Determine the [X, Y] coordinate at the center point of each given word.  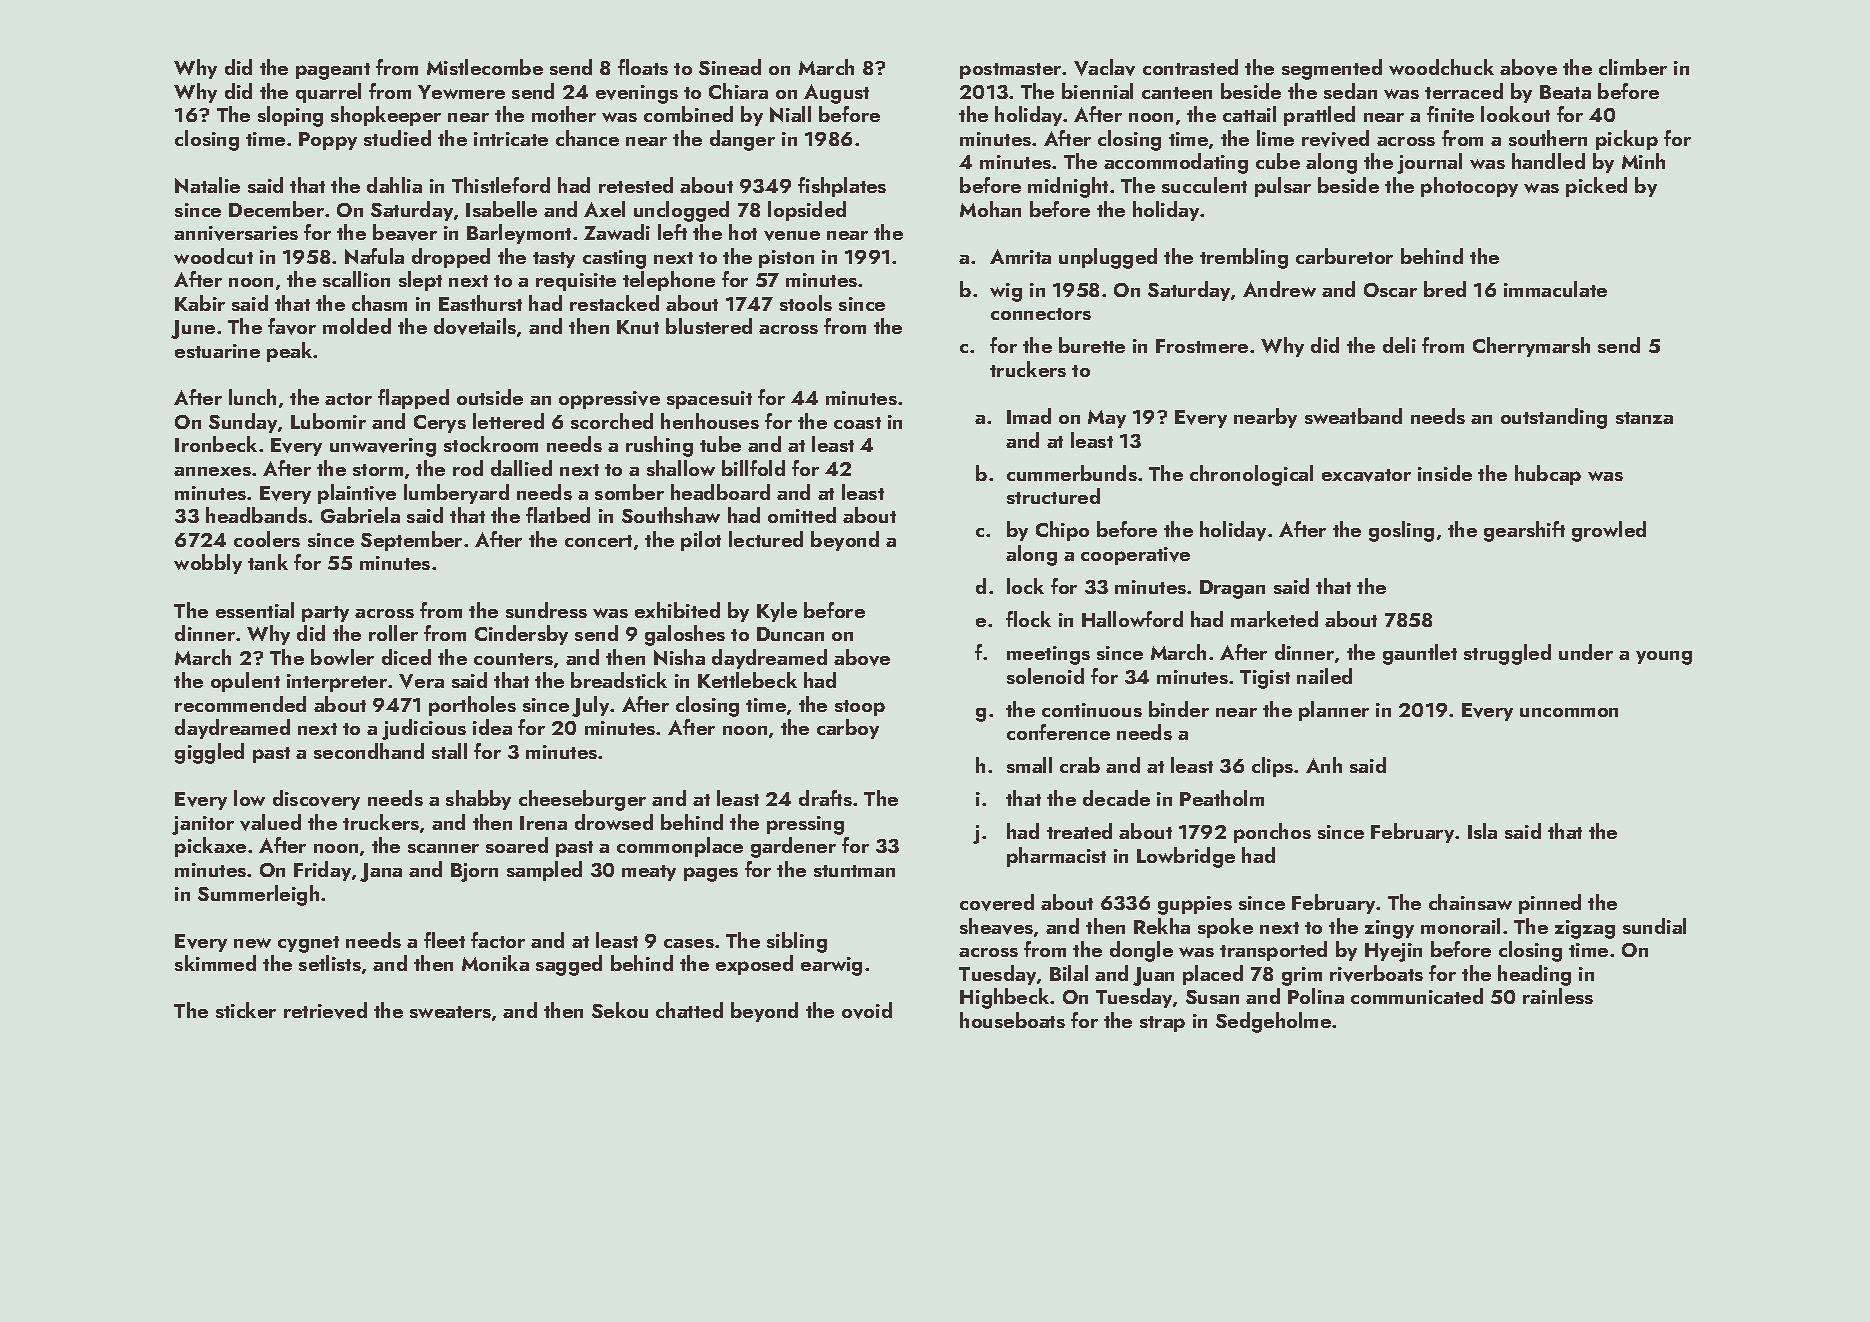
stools [806, 303]
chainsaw [1470, 902]
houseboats [1012, 1020]
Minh [1643, 161]
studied [397, 138]
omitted [802, 515]
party [325, 614]
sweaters [450, 1012]
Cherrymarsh [1531, 347]
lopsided [807, 211]
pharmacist [1056, 857]
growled [1609, 531]
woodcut [213, 256]
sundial [1654, 926]
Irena [543, 823]
